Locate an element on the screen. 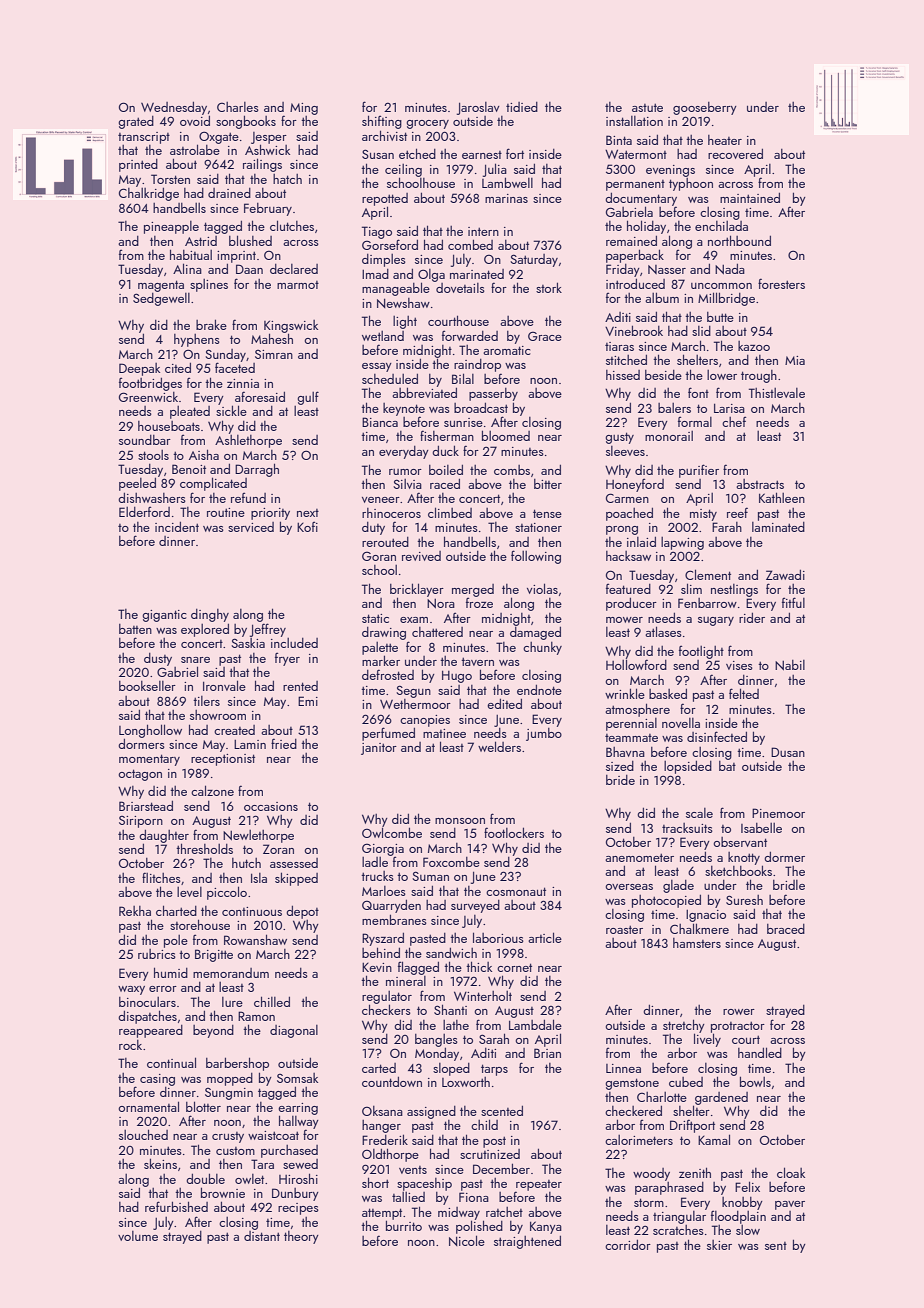 The image size is (924, 1308). bridle is located at coordinates (789, 885).
